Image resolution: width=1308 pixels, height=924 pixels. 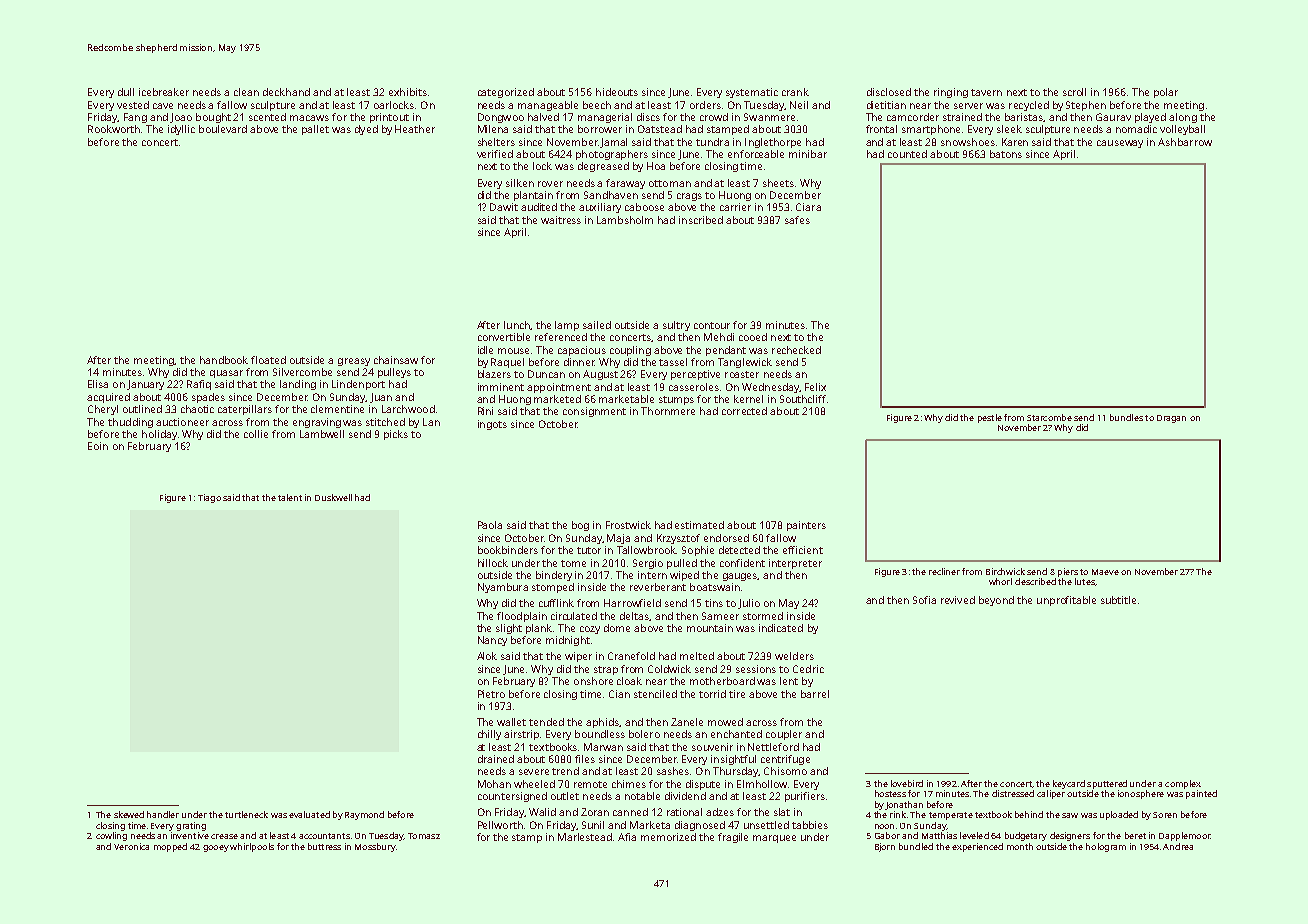 What do you see at coordinates (740, 577) in the image?
I see `gauges` at bounding box center [740, 577].
